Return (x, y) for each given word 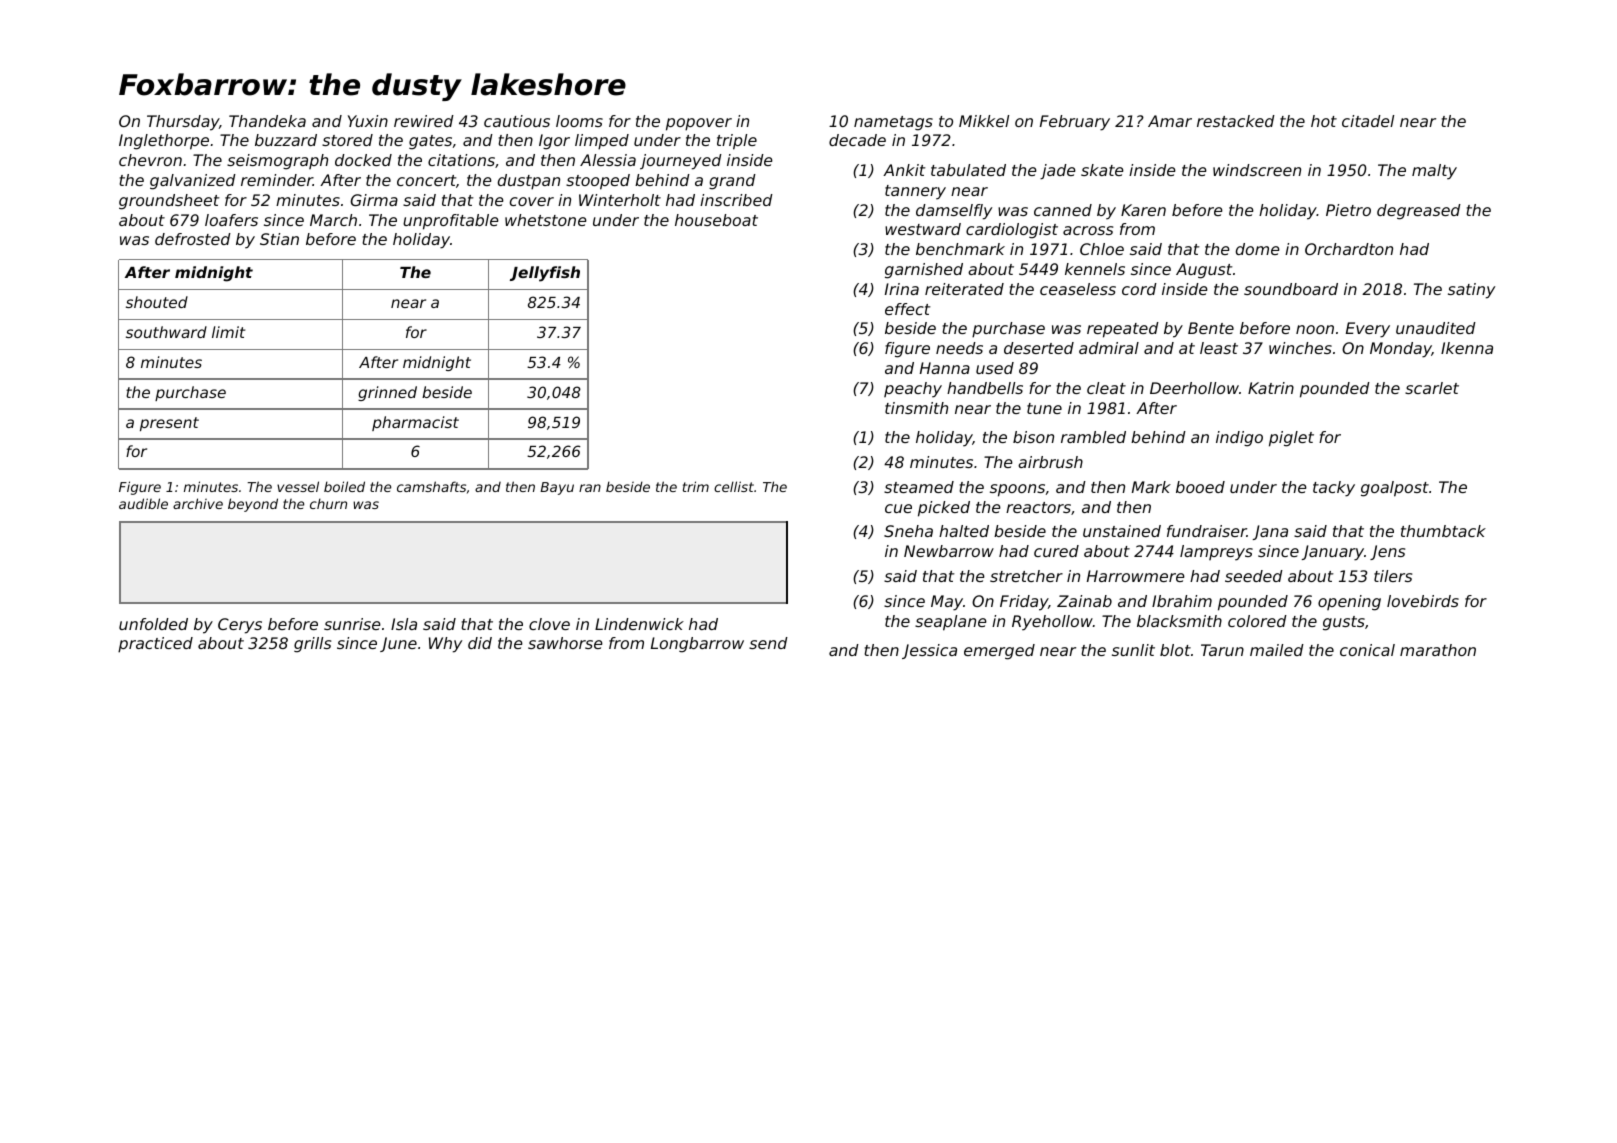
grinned (387, 393)
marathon (1438, 650)
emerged (999, 652)
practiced (155, 645)
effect (908, 309)
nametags (893, 123)
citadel (1368, 121)
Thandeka (267, 121)
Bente (1211, 328)
